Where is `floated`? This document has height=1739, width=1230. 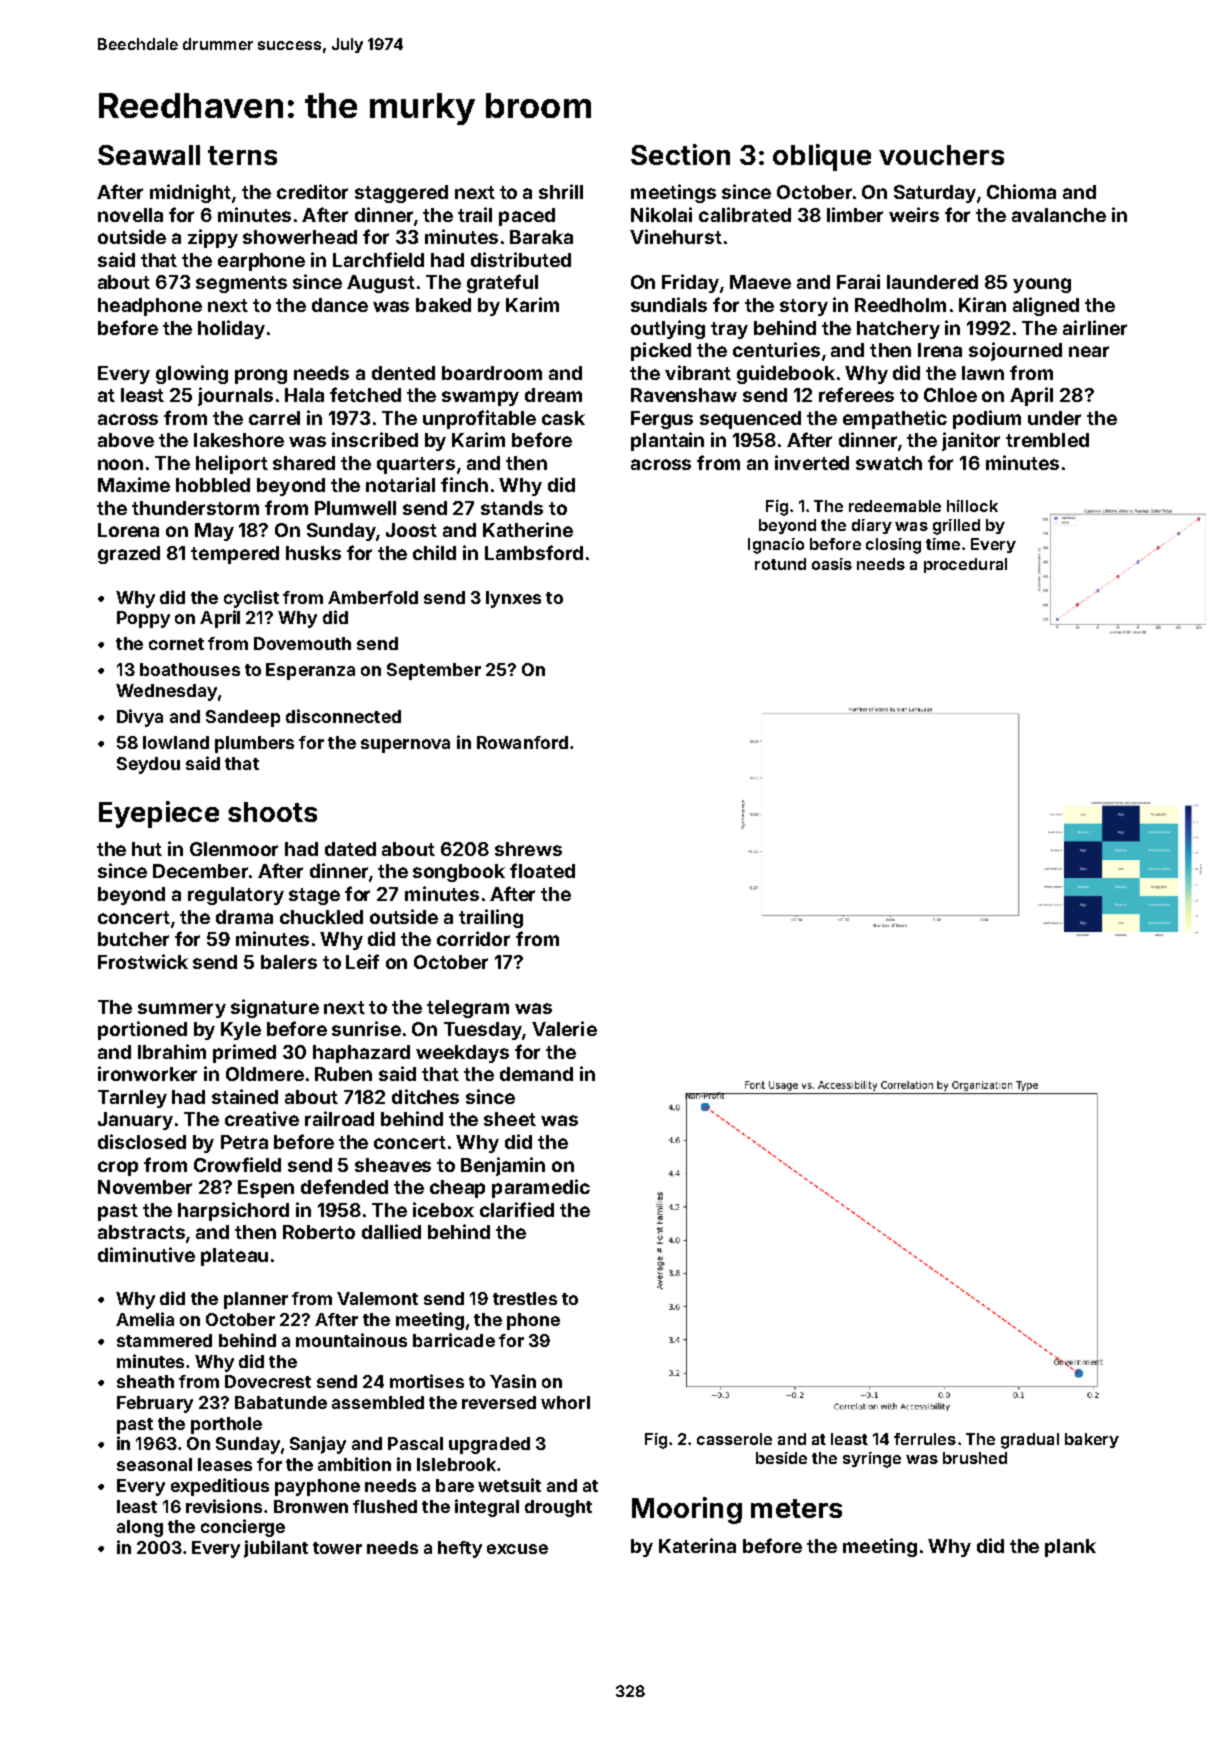
floated is located at coordinates (542, 870).
